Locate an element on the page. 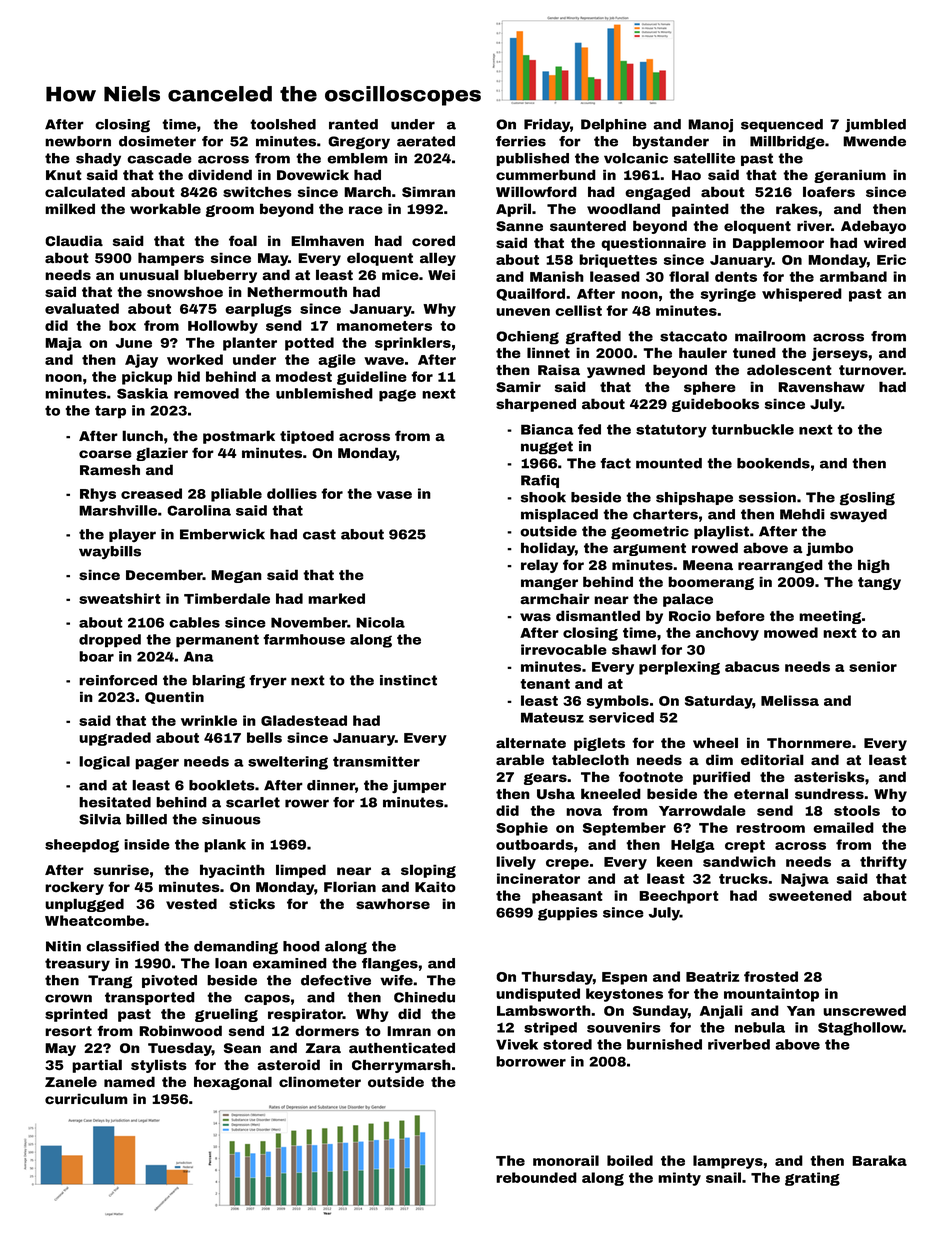  manger is located at coordinates (549, 584).
